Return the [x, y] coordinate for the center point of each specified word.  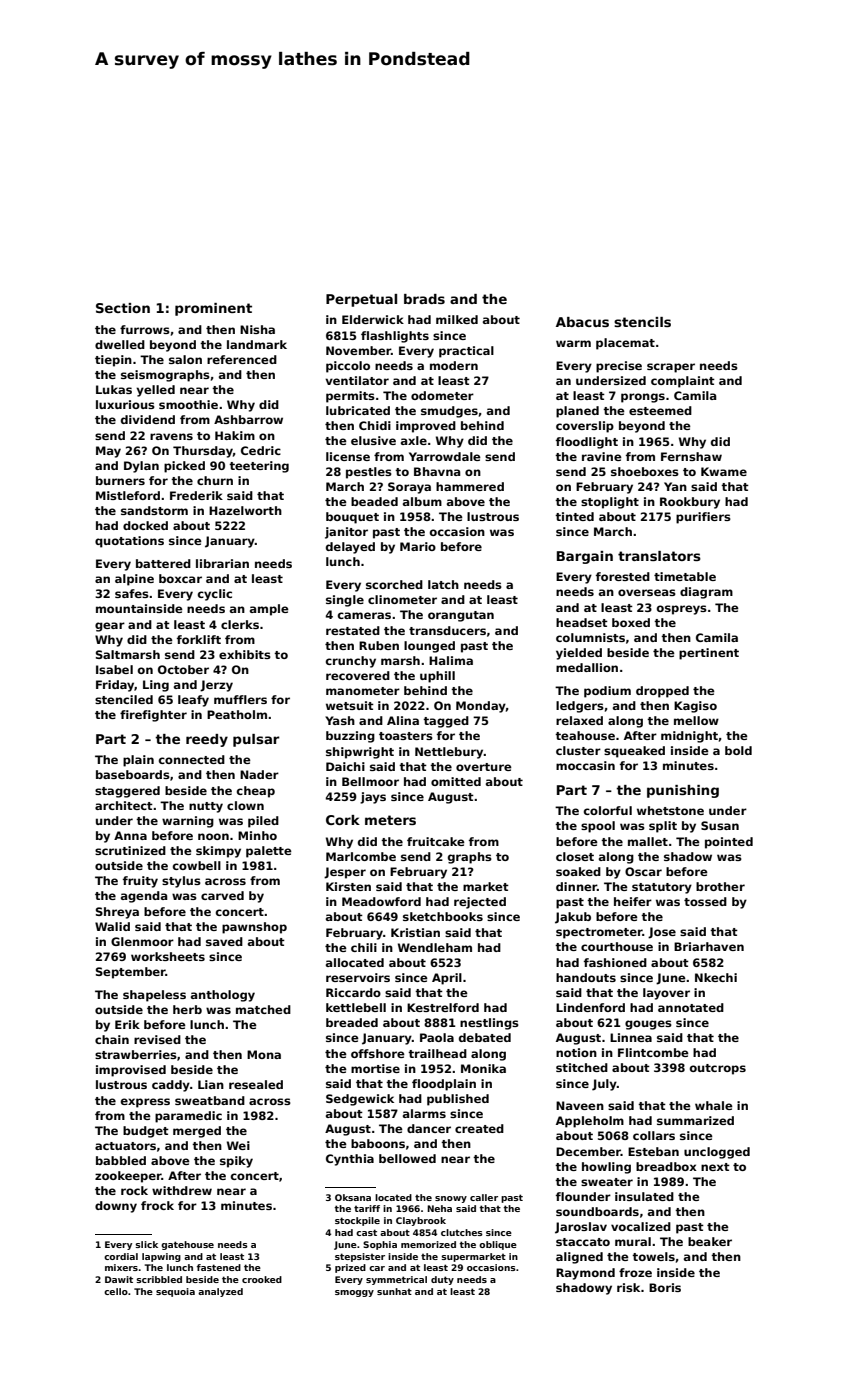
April [447, 979]
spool [598, 827]
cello [116, 1291]
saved [224, 941]
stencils [642, 322]
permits [350, 397]
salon [185, 359]
